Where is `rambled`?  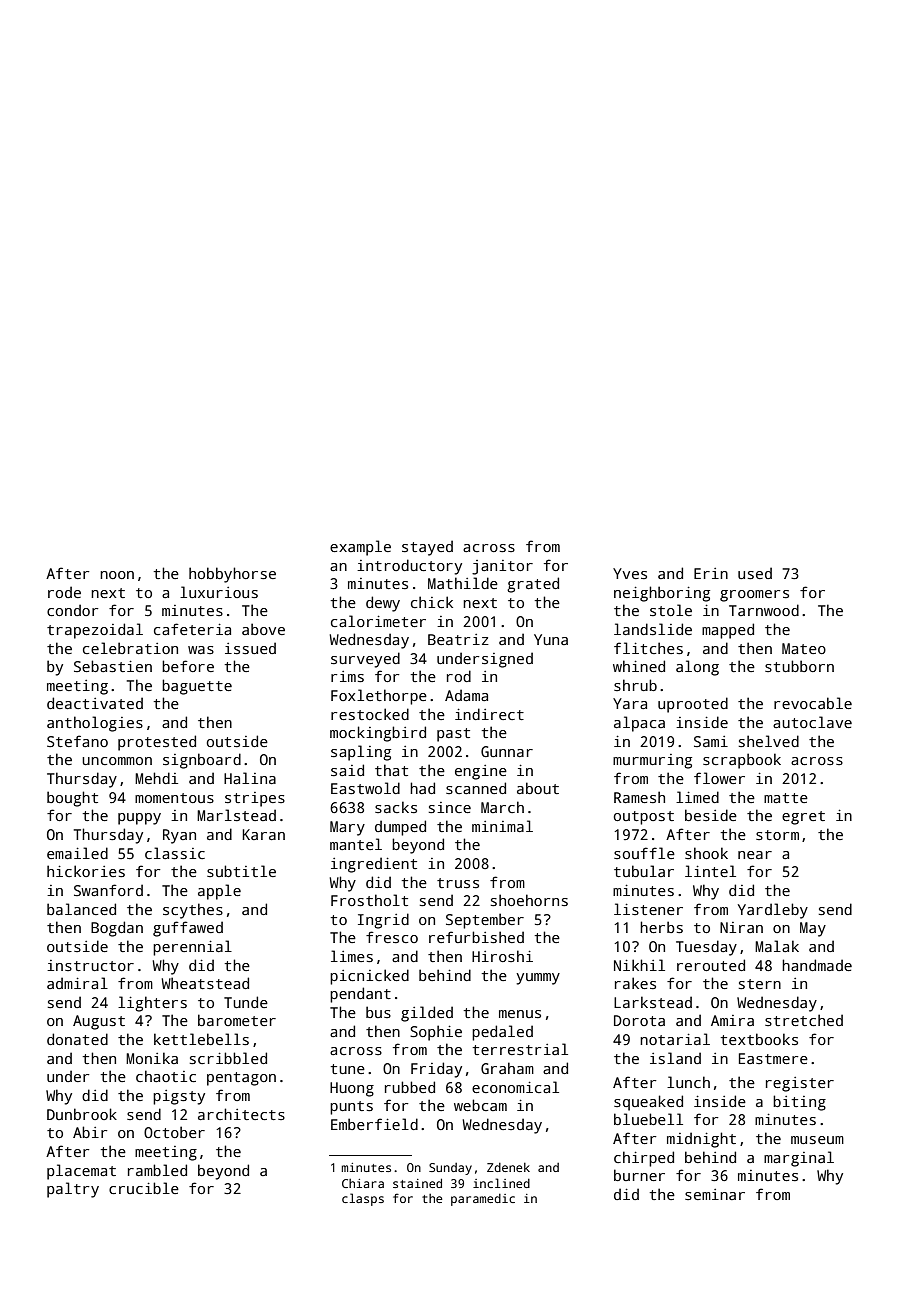
rambled is located at coordinates (157, 1170).
